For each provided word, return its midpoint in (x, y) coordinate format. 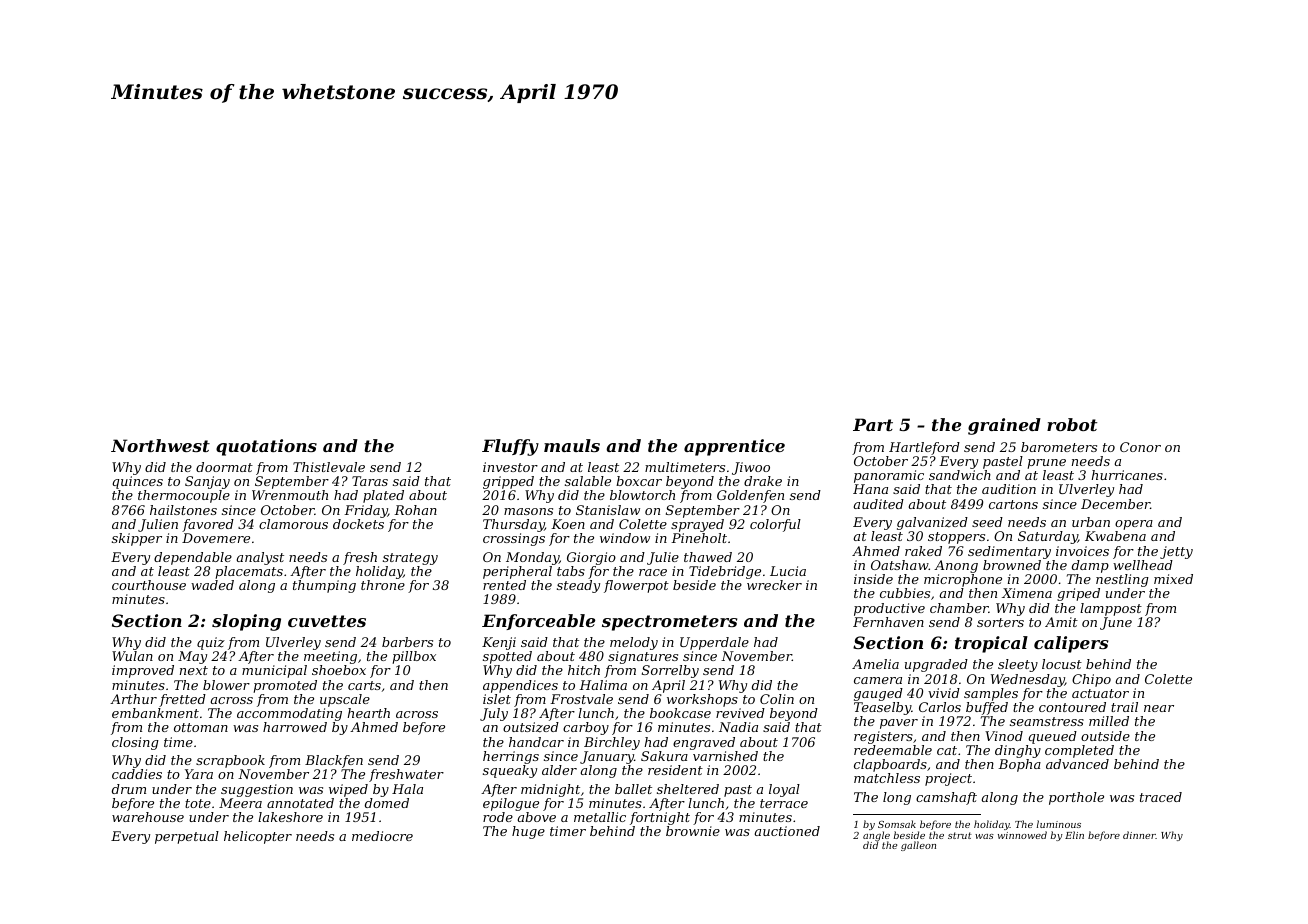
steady (578, 586)
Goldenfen (750, 496)
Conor (1140, 447)
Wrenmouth (290, 495)
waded (212, 585)
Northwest (160, 445)
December (1115, 504)
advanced (1077, 764)
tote (198, 803)
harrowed (295, 727)
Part (873, 424)
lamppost (1111, 609)
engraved (704, 743)
